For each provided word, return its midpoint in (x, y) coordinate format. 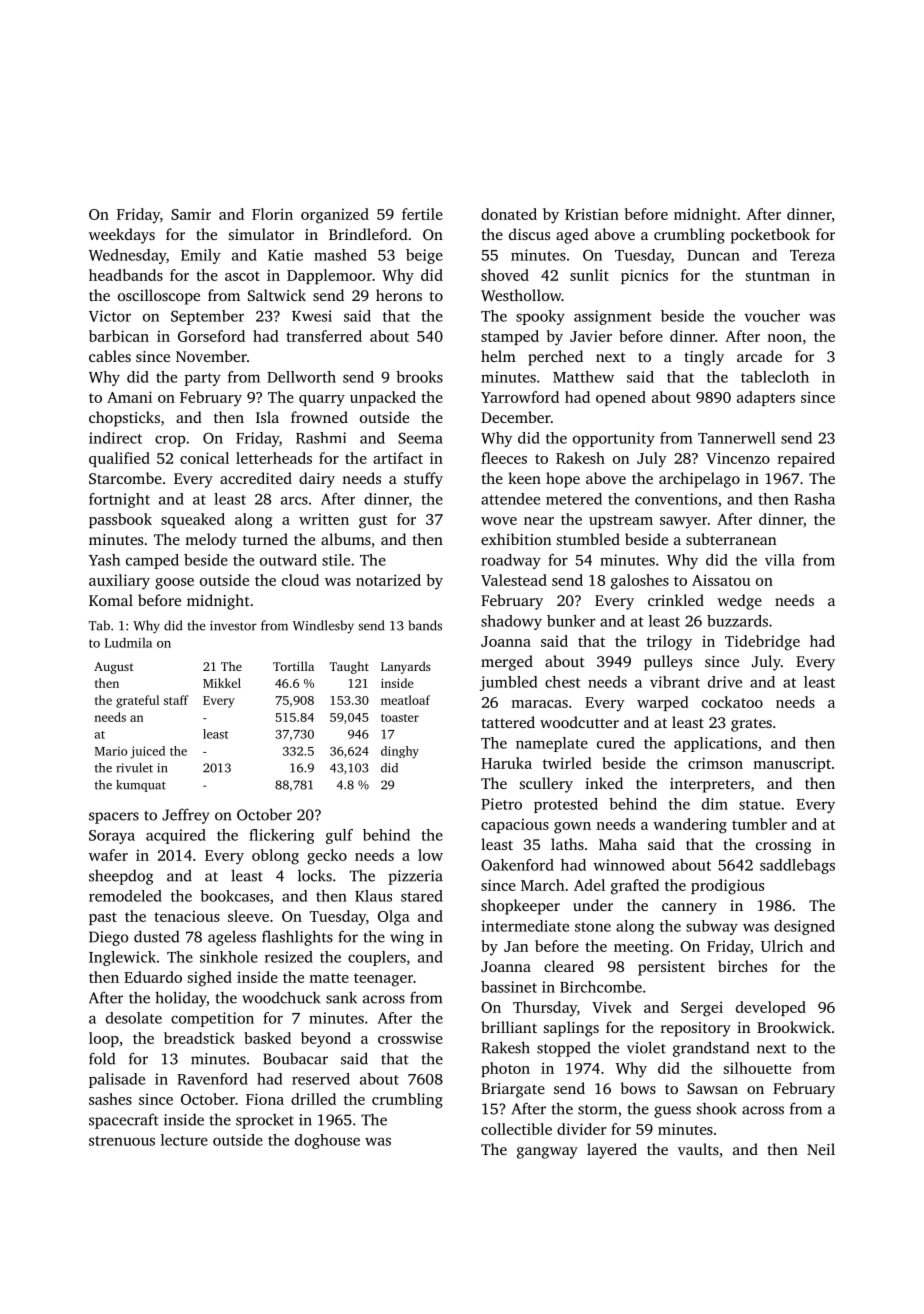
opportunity (614, 439)
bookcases (234, 896)
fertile (422, 214)
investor (233, 626)
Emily (201, 256)
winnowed (629, 865)
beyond (326, 1040)
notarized (388, 580)
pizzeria (415, 877)
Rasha (814, 499)
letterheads (274, 458)
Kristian (592, 214)
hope (563, 480)
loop (104, 1039)
